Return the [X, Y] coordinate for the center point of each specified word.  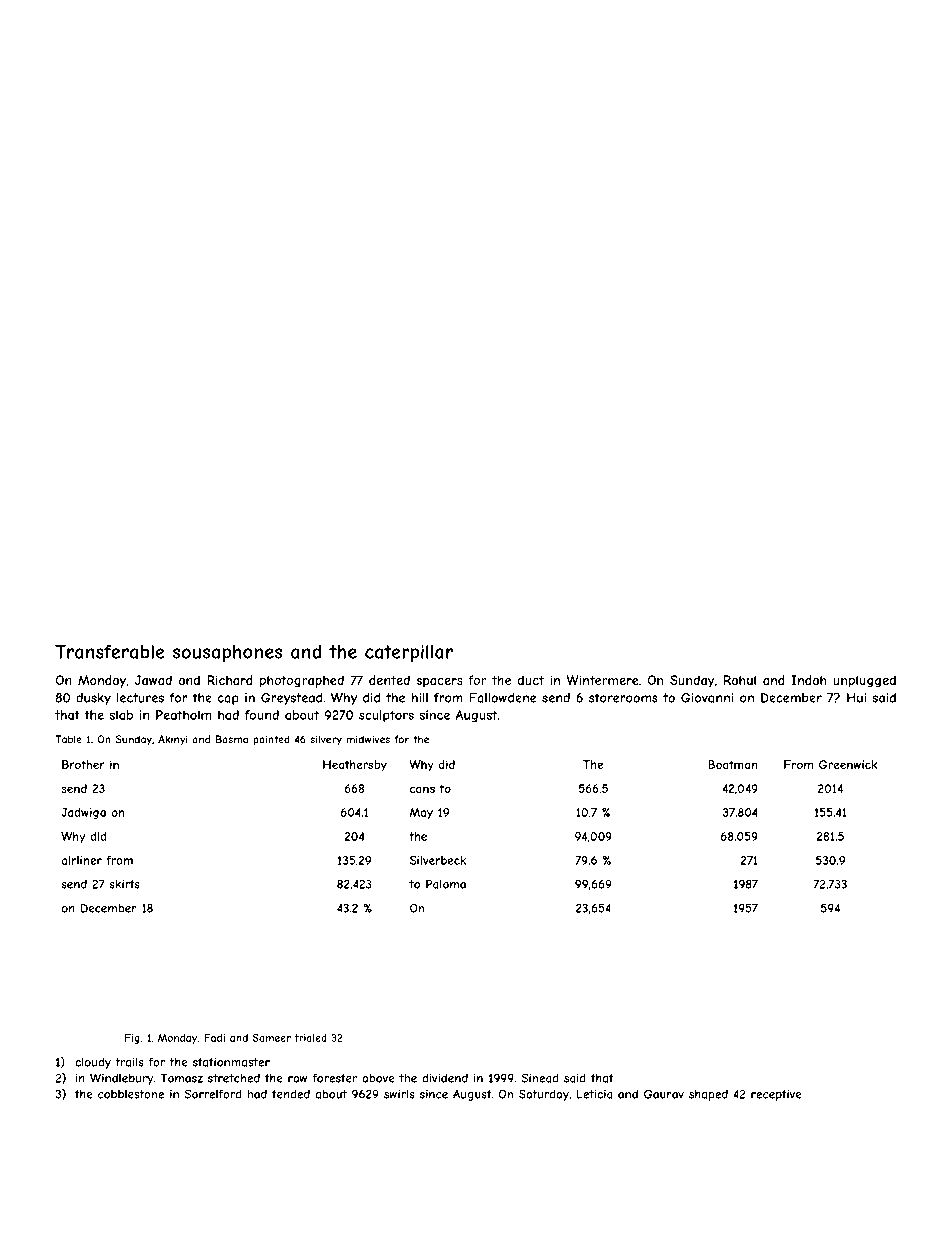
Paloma [446, 884]
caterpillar [409, 653]
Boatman [733, 764]
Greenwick [848, 764]
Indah [808, 680]
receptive [776, 1095]
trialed [310, 1038]
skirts [125, 884]
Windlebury [121, 1079]
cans [422, 789]
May [421, 813]
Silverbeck [438, 860]
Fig [132, 1039]
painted [271, 740]
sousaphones [227, 653]
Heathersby [355, 766]
